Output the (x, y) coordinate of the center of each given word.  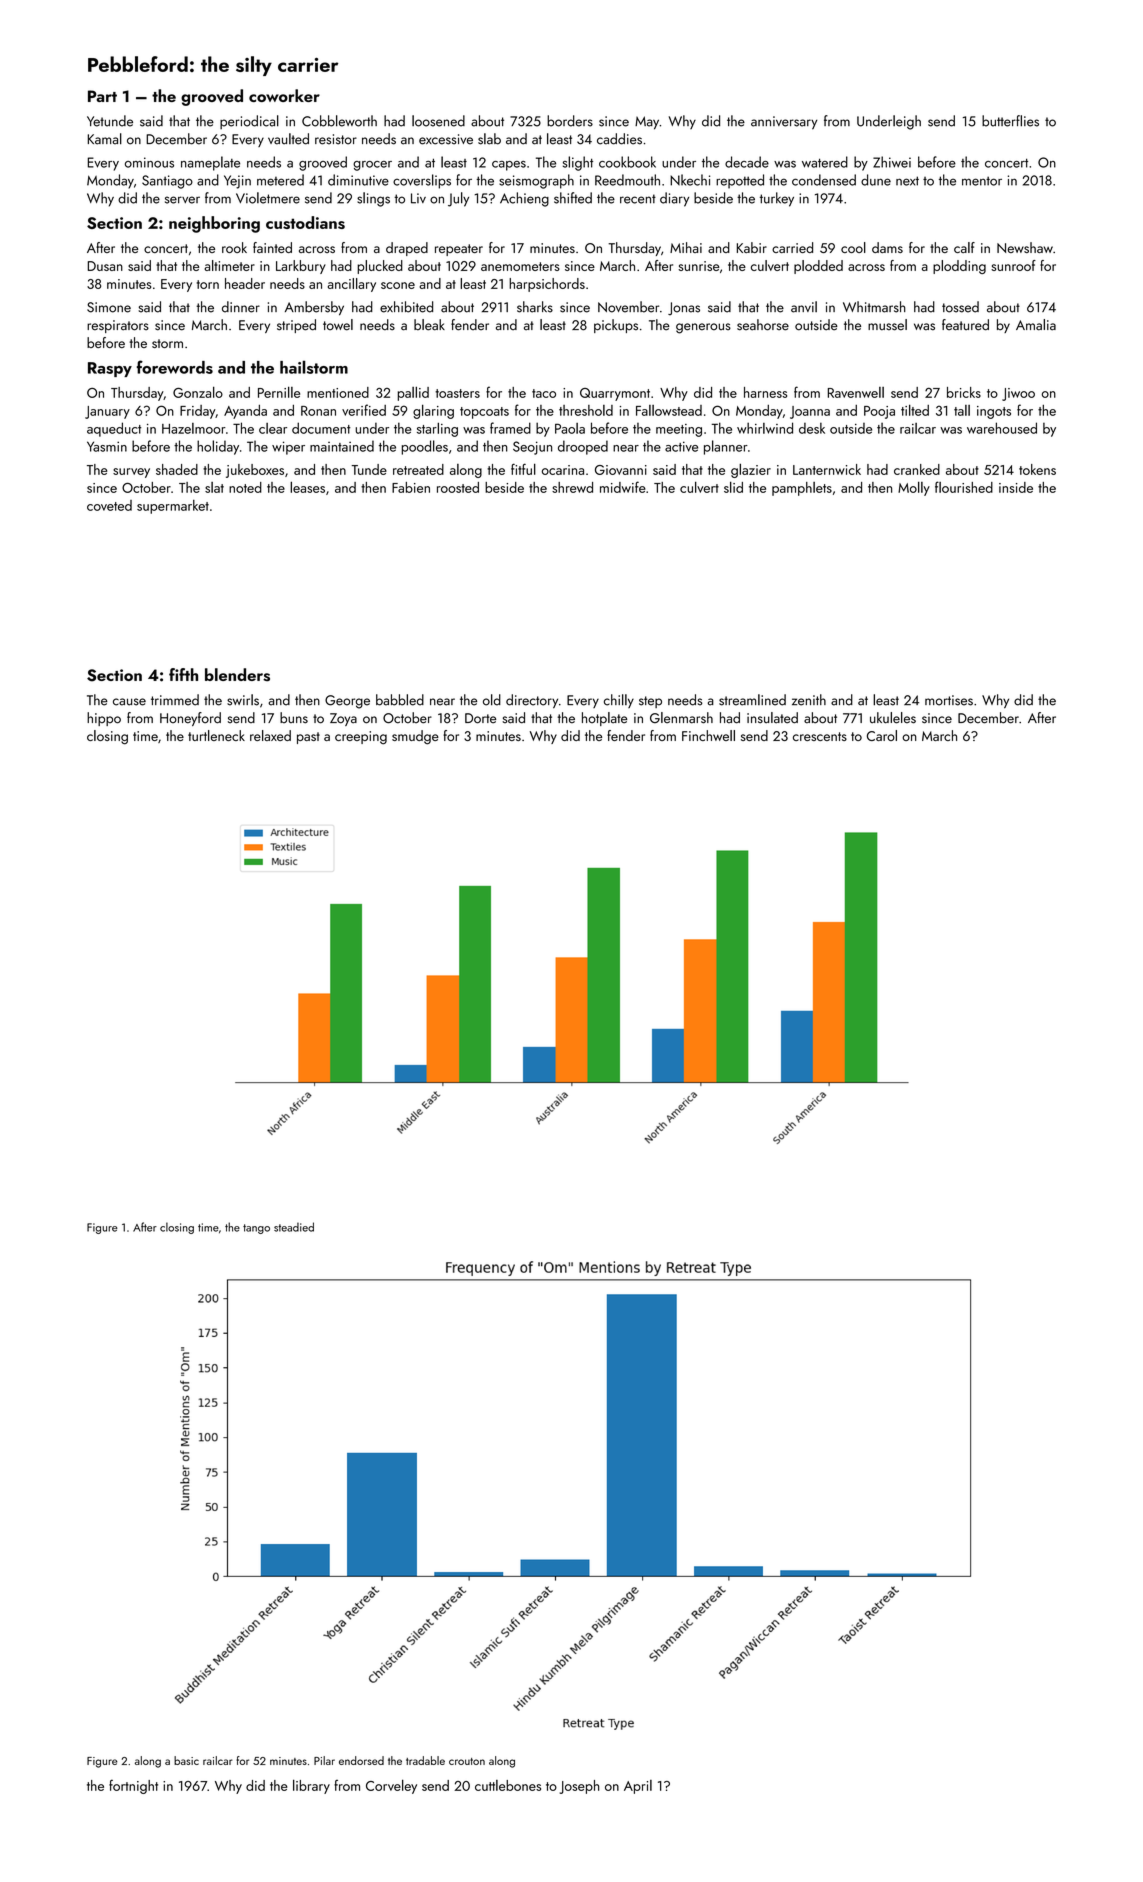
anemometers (520, 266)
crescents (820, 736)
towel (338, 325)
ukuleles (893, 718)
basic (186, 1760)
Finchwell (708, 735)
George (347, 702)
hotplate (604, 719)
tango (256, 1229)
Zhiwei (892, 162)
